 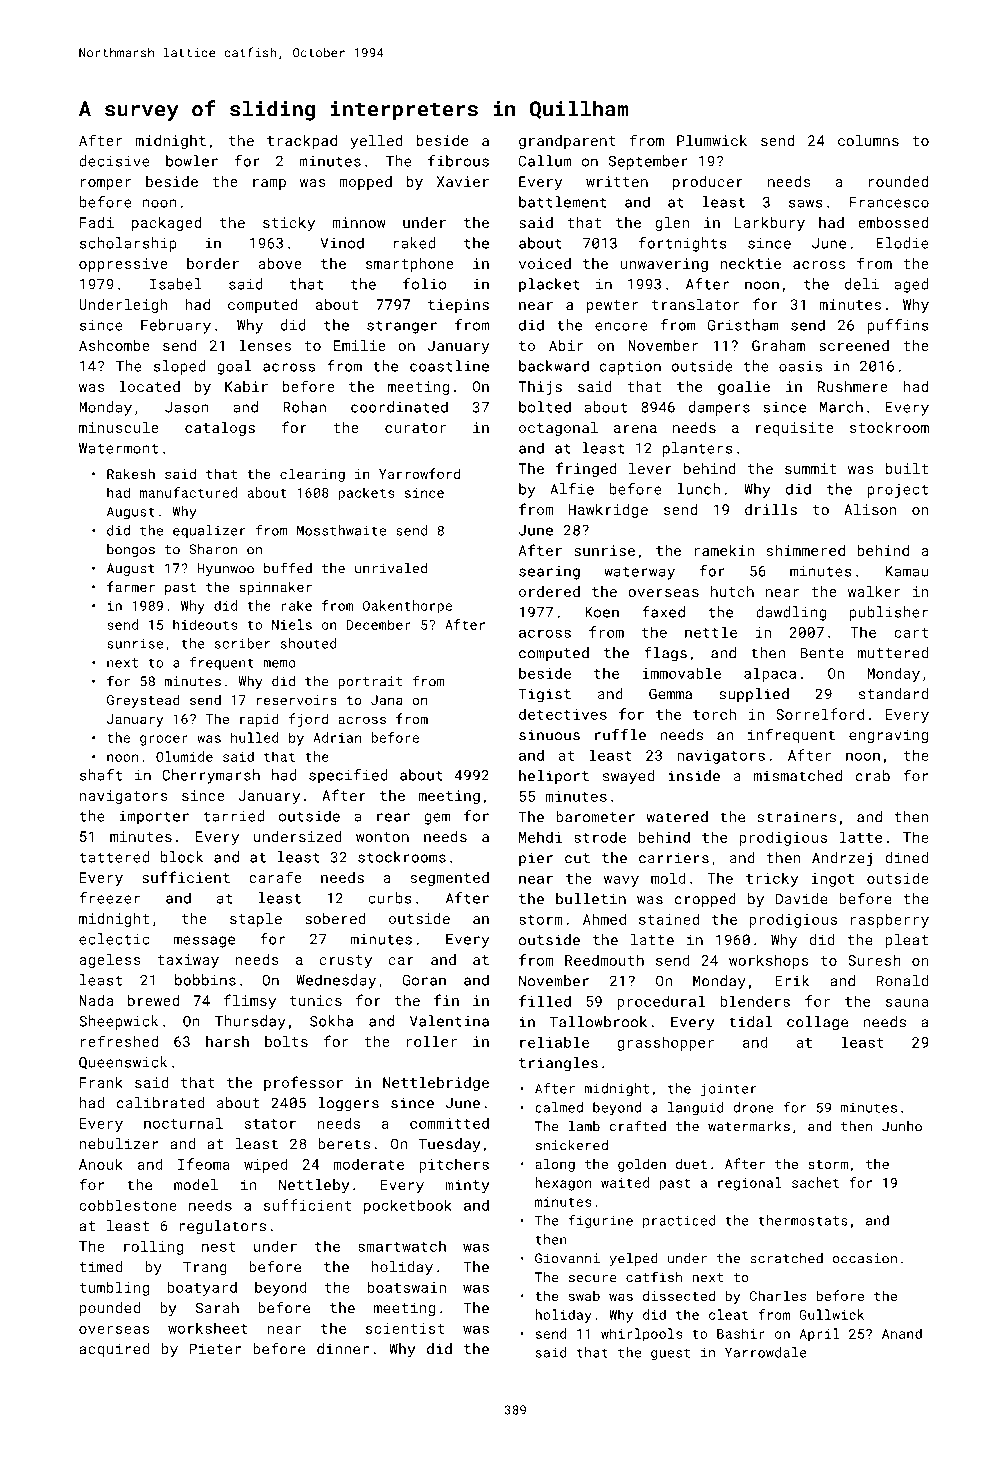 I want to click on scientist, so click(x=405, y=1328).
